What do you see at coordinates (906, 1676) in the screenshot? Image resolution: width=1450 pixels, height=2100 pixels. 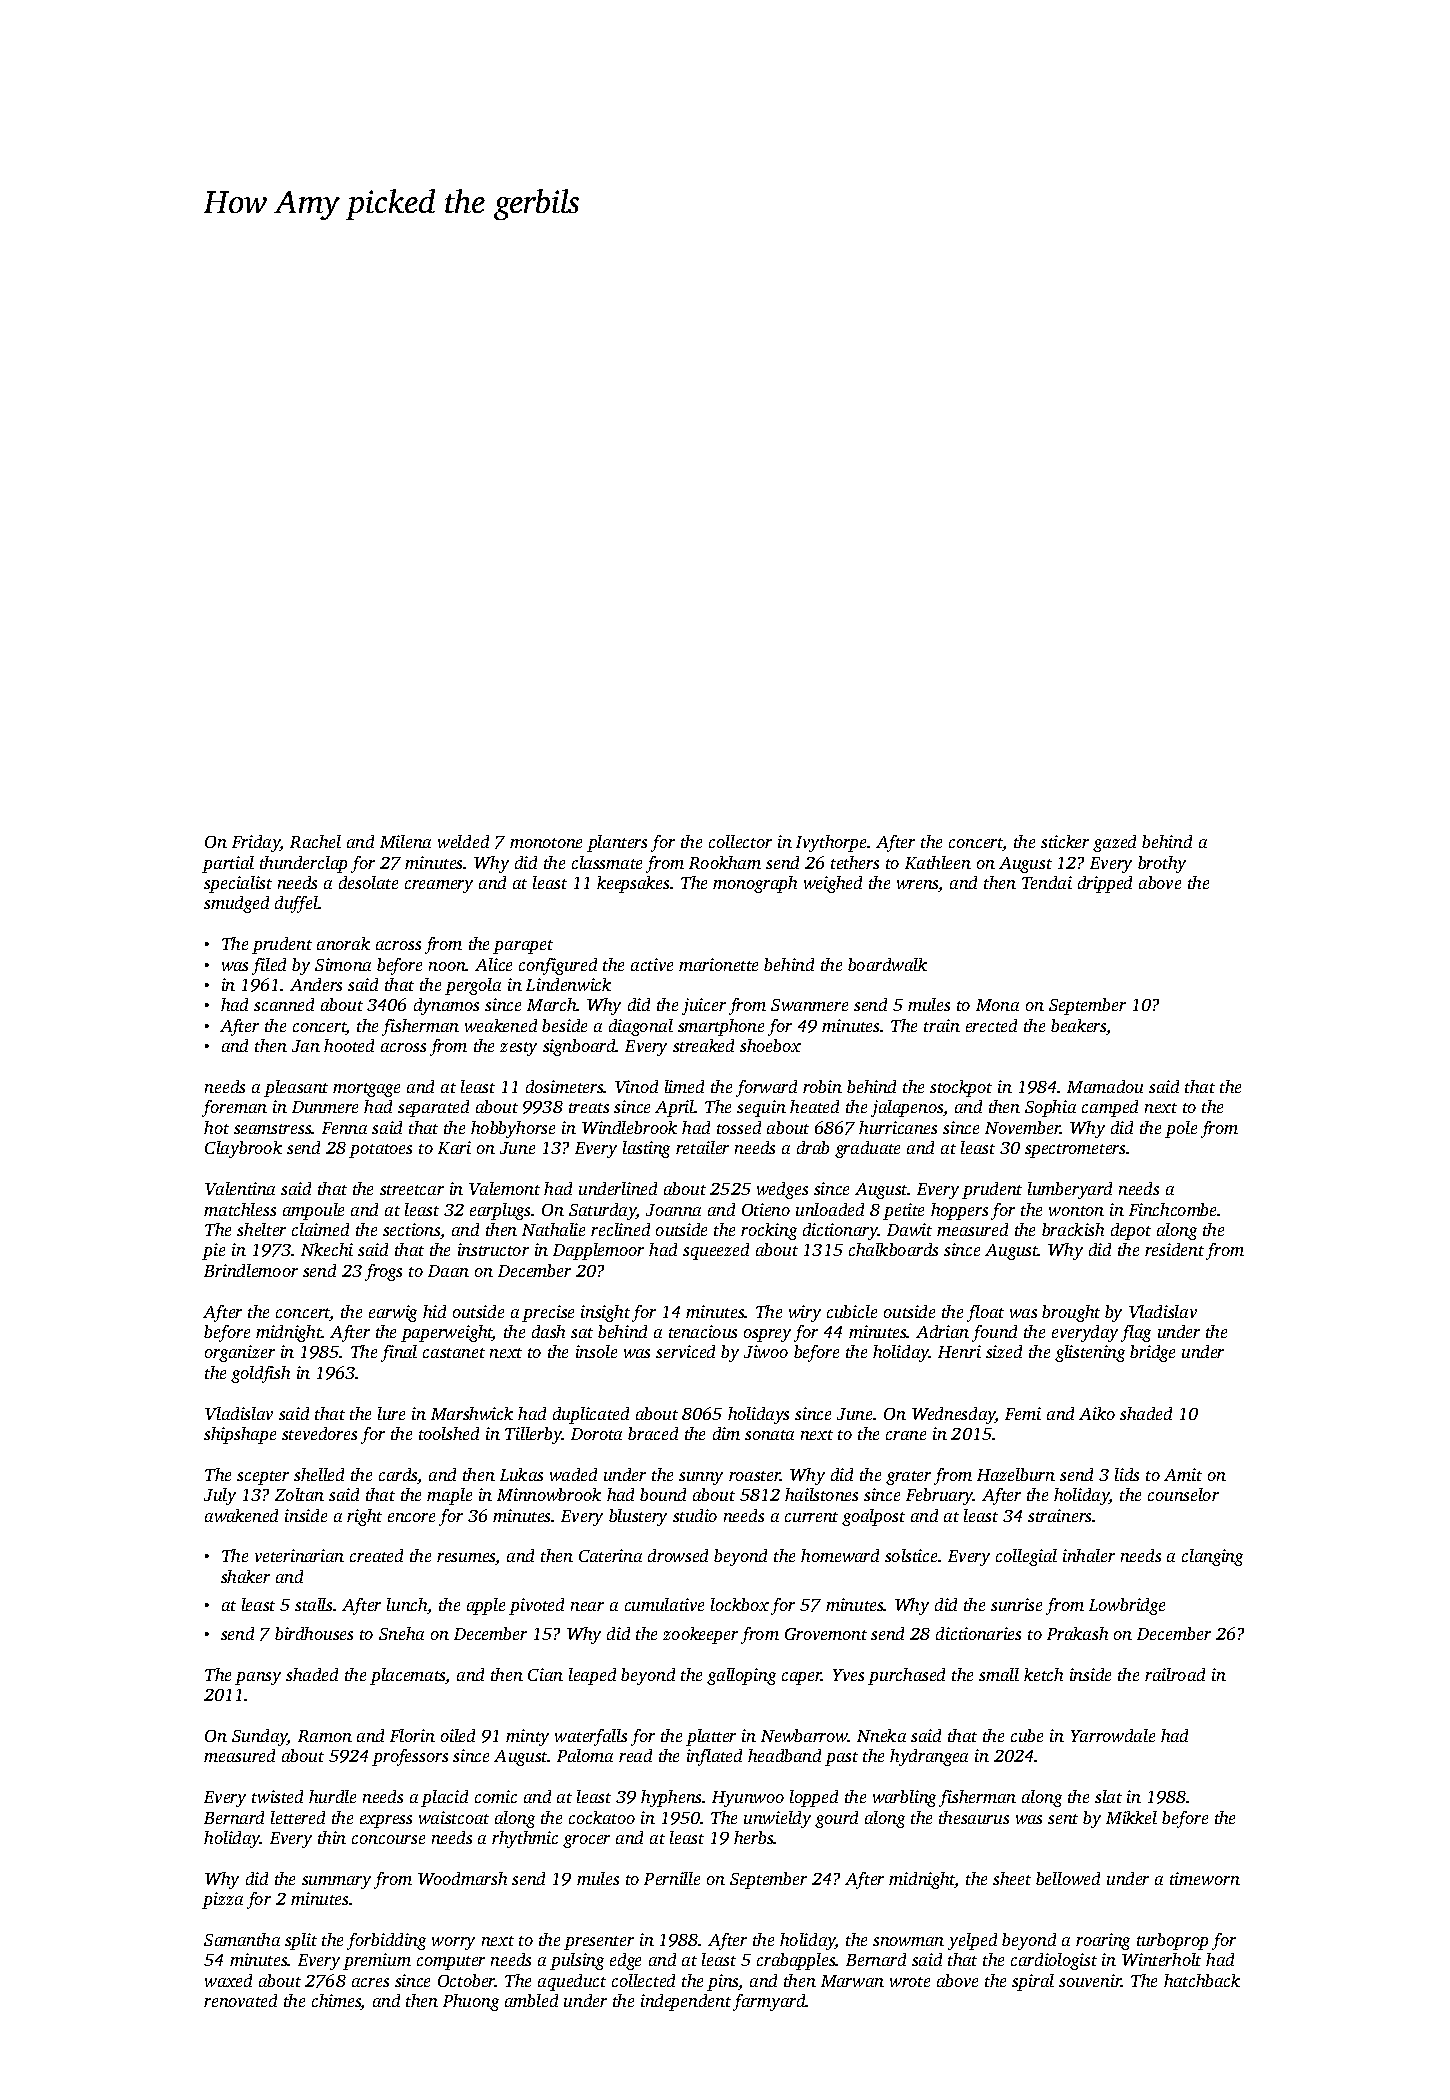 I see `purchased` at bounding box center [906, 1676].
